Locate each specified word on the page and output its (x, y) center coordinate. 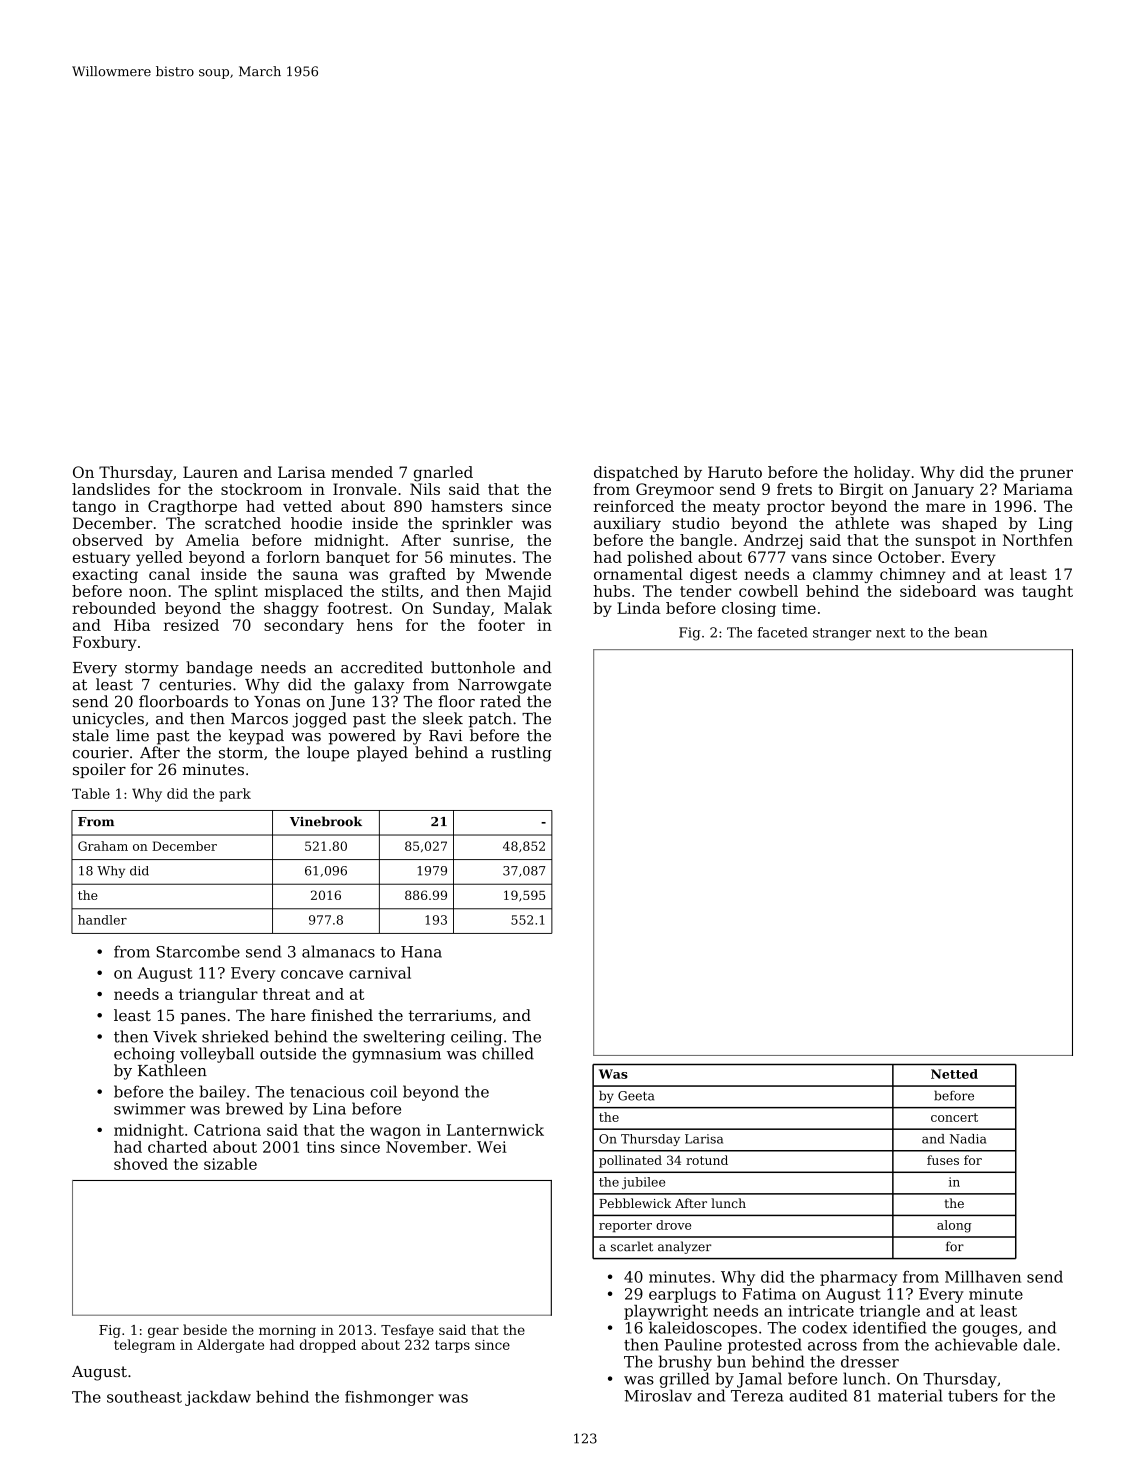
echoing (144, 1055)
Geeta (636, 1096)
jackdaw (218, 1398)
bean (970, 632)
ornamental (638, 574)
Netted (954, 1074)
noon (148, 592)
